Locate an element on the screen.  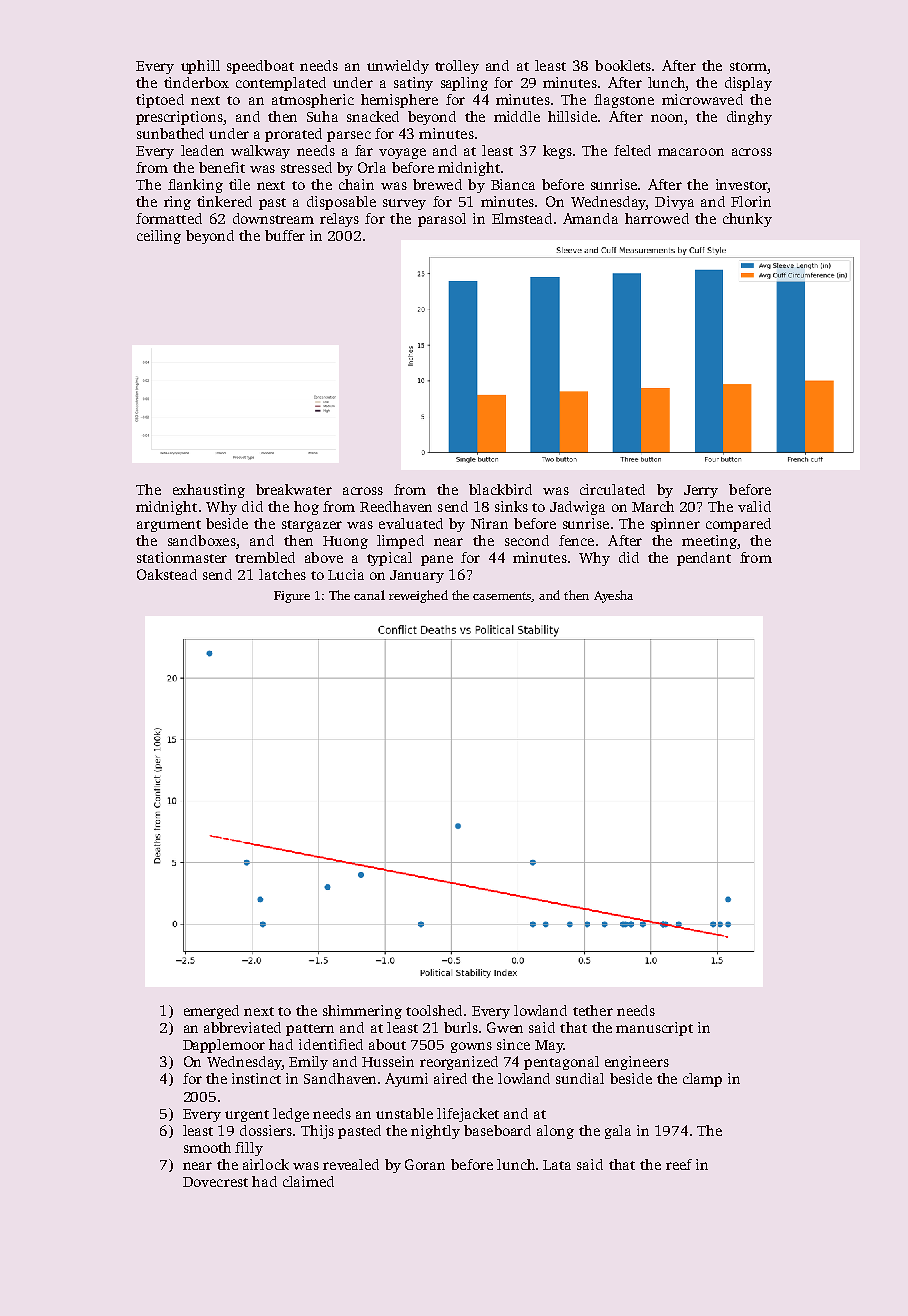
Huong is located at coordinates (345, 542).
